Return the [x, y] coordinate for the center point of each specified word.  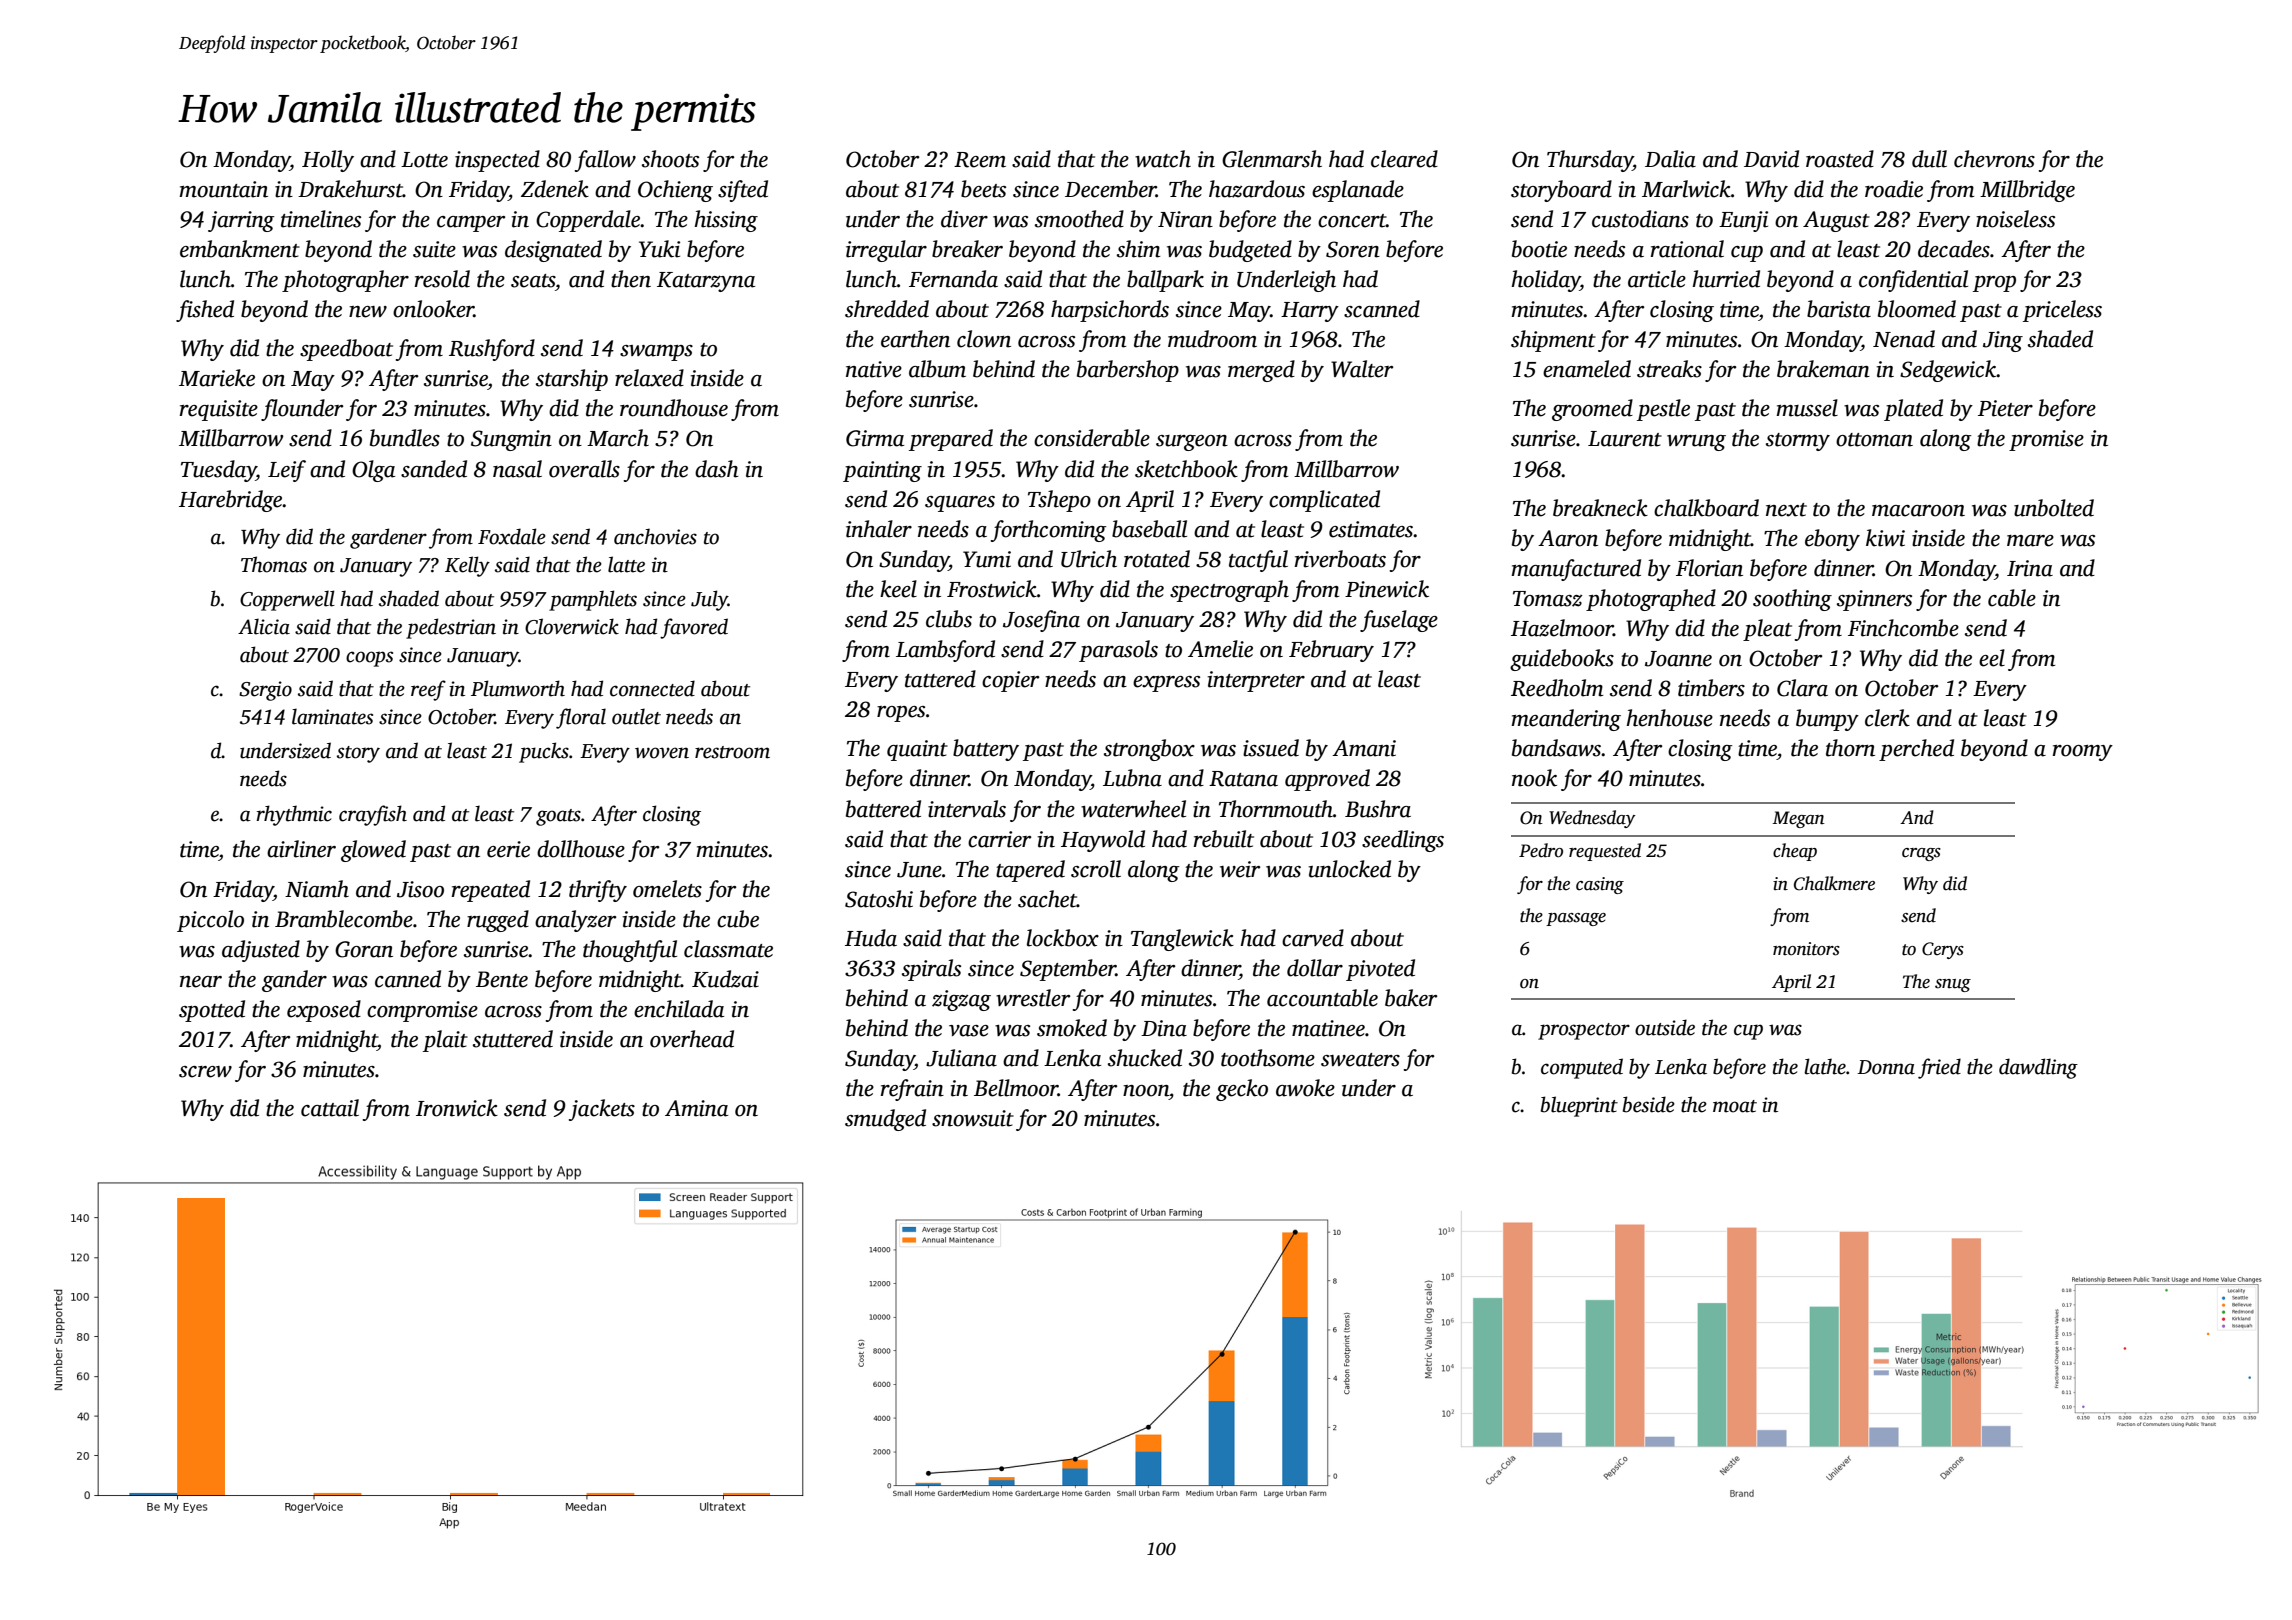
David [1771, 159]
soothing [1792, 600]
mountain [223, 189]
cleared [1404, 159]
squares [960, 504]
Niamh [317, 889]
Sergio [265, 691]
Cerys [1943, 950]
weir [1240, 869]
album [937, 369]
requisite [219, 410]
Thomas [274, 564]
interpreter [1256, 681]
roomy [2083, 753]
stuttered [513, 1039]
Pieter [2005, 408]
